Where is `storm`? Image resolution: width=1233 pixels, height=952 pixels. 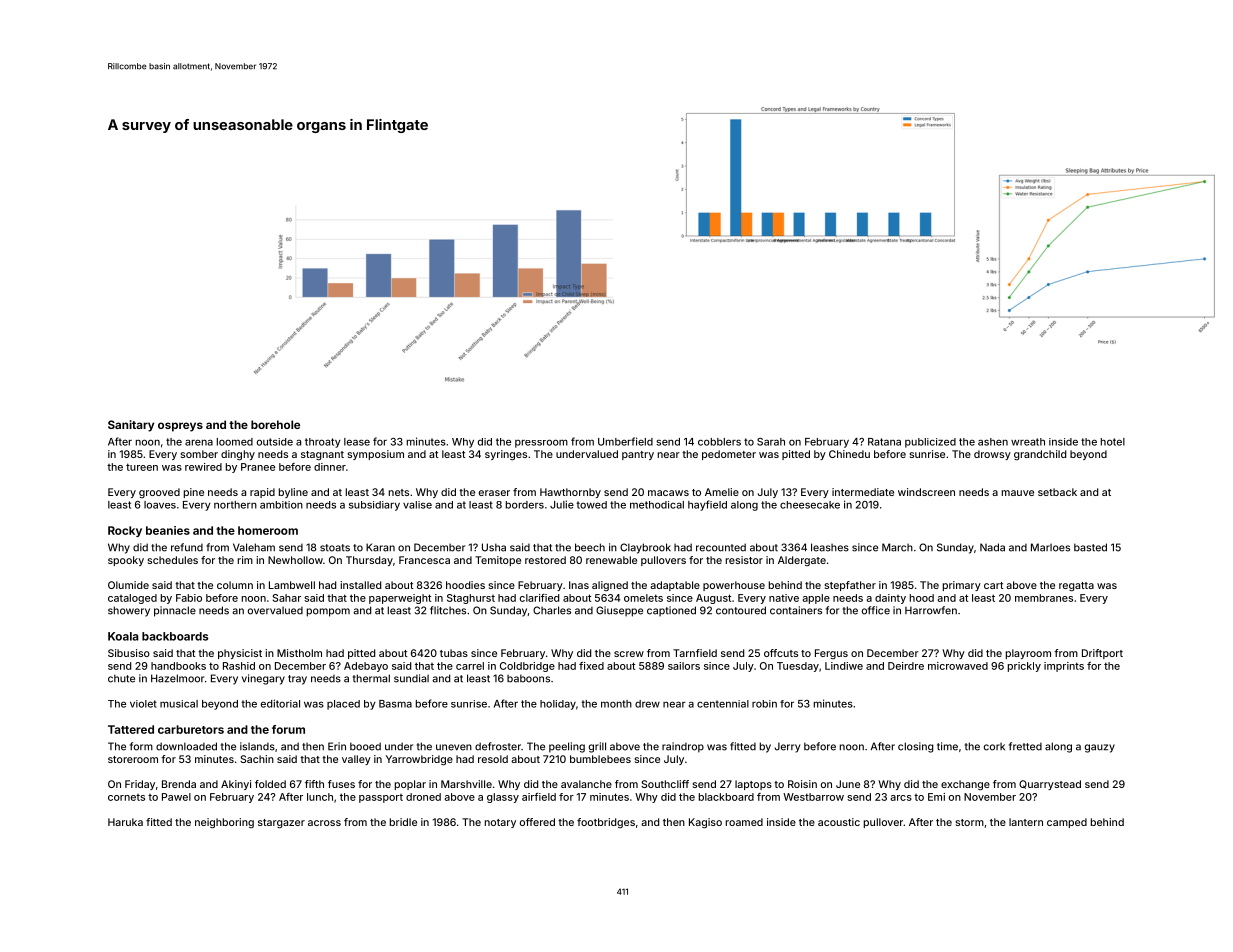 storm is located at coordinates (970, 822).
